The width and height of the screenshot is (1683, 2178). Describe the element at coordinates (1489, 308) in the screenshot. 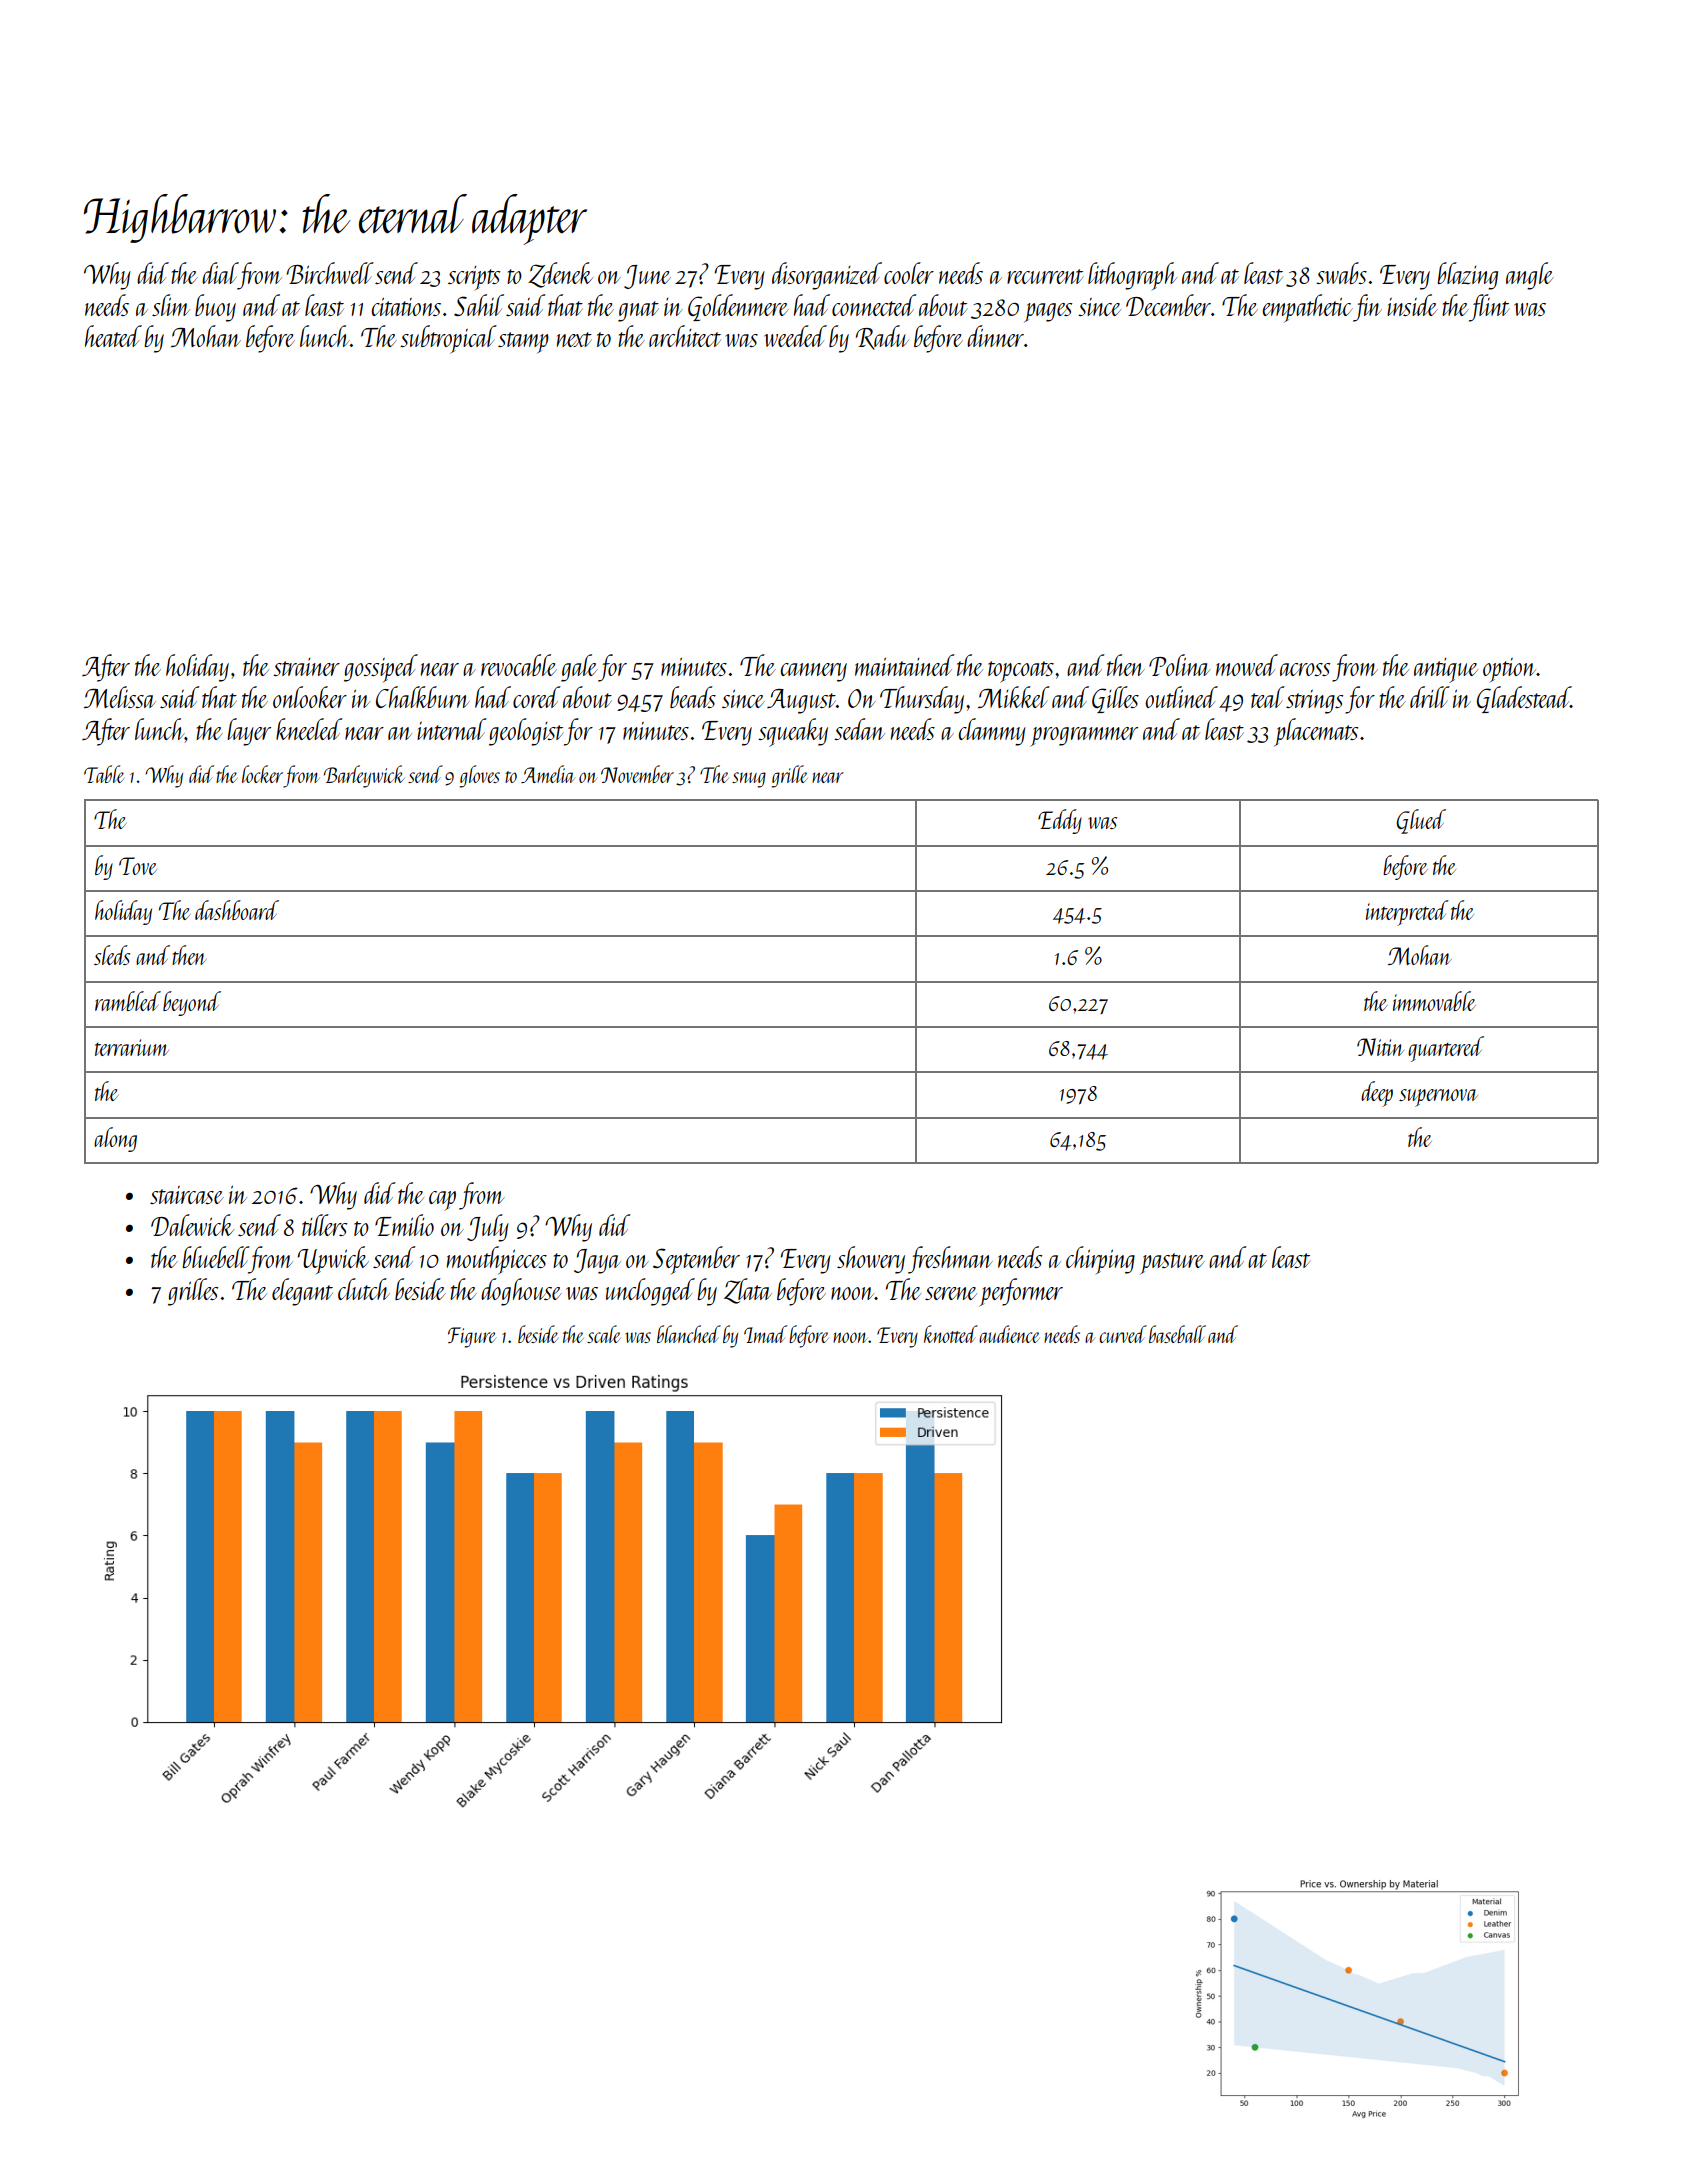

I see `flint` at that location.
